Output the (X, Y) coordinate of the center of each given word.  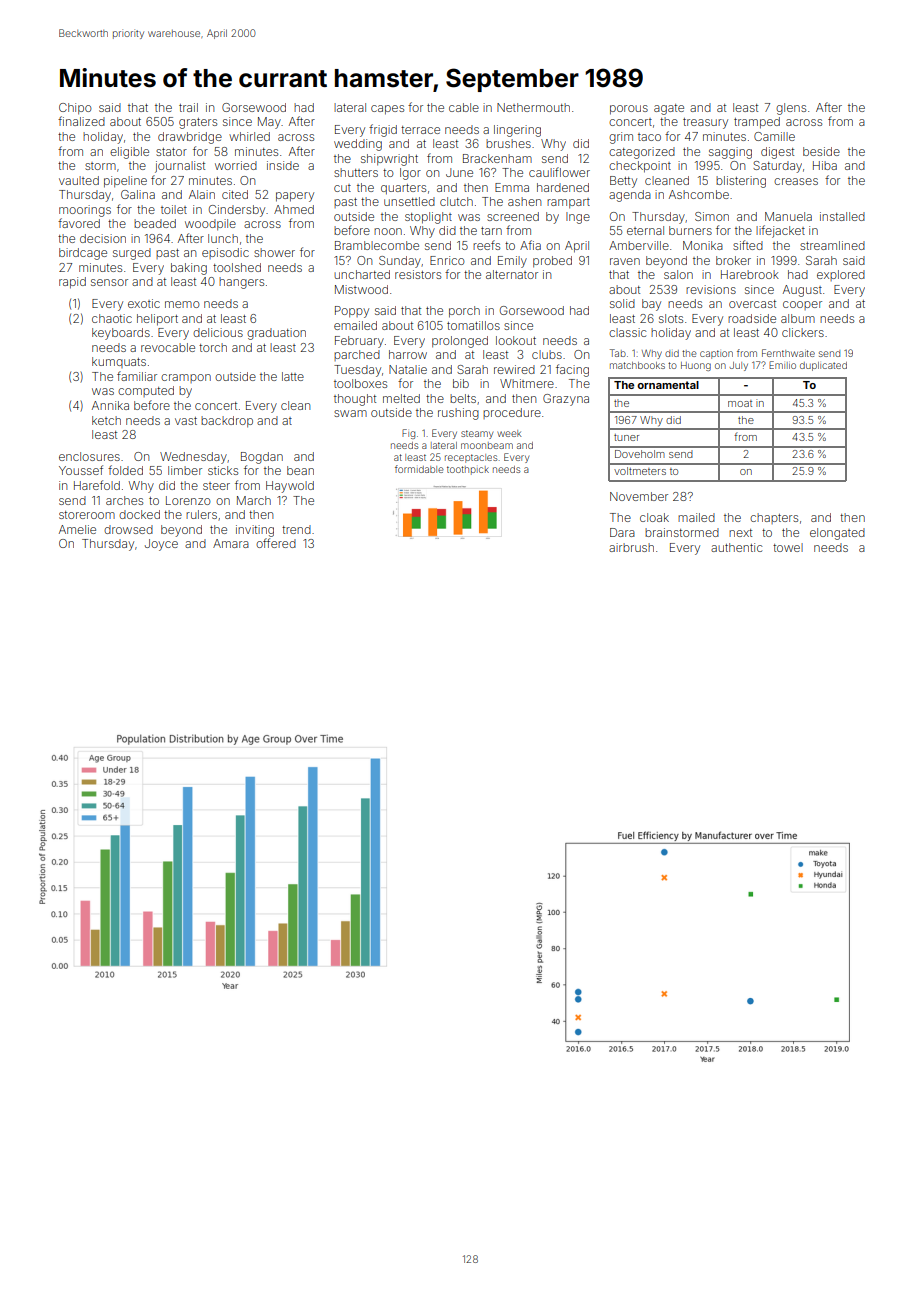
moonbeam (487, 445)
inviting (255, 531)
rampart (568, 203)
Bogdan (262, 458)
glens (791, 109)
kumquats (119, 362)
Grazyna (566, 400)
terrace (420, 130)
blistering (741, 182)
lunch (223, 238)
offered (276, 543)
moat (740, 403)
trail (188, 107)
